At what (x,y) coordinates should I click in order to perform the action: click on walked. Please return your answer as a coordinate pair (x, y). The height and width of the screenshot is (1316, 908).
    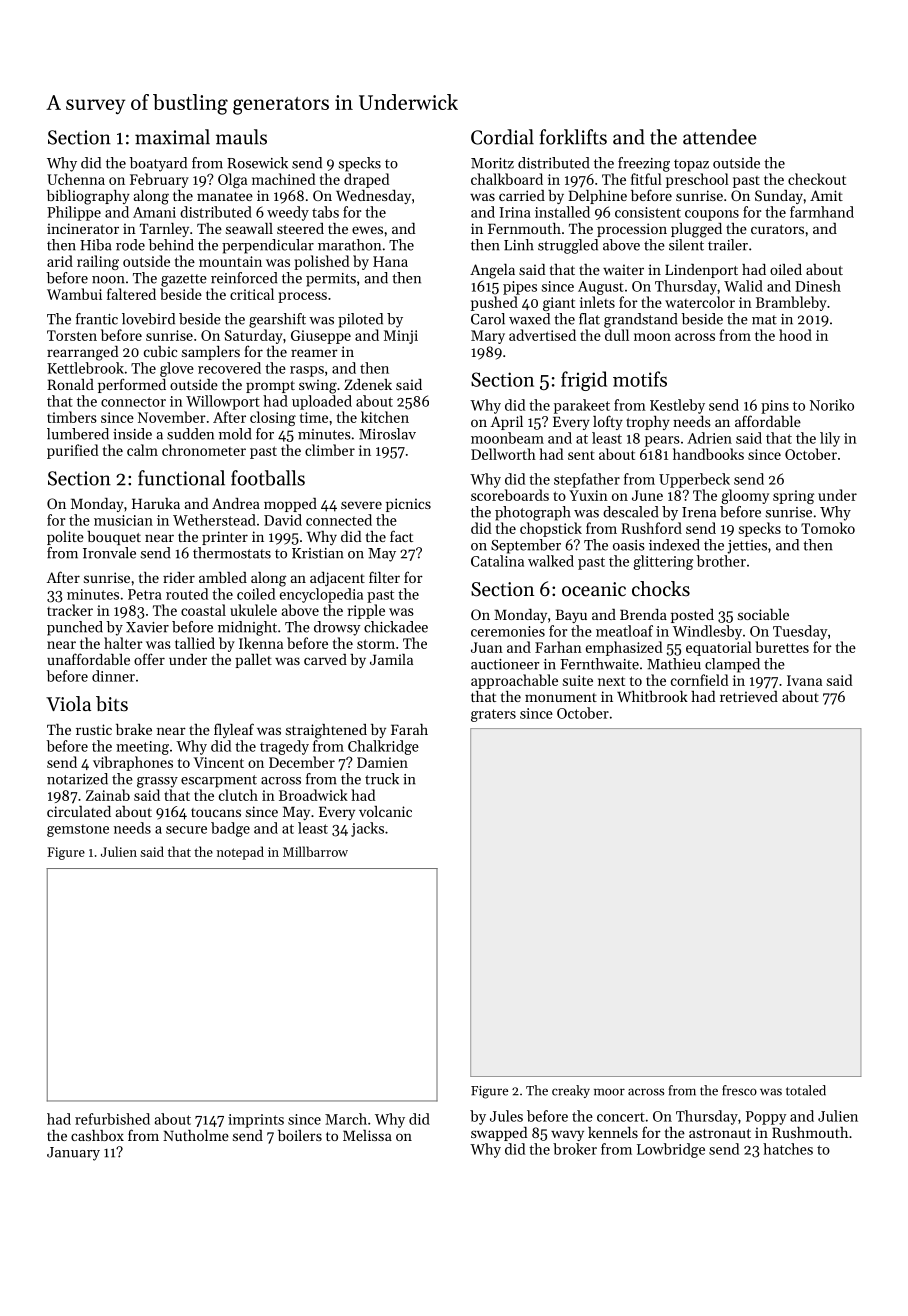
    Looking at the image, I should click on (551, 561).
